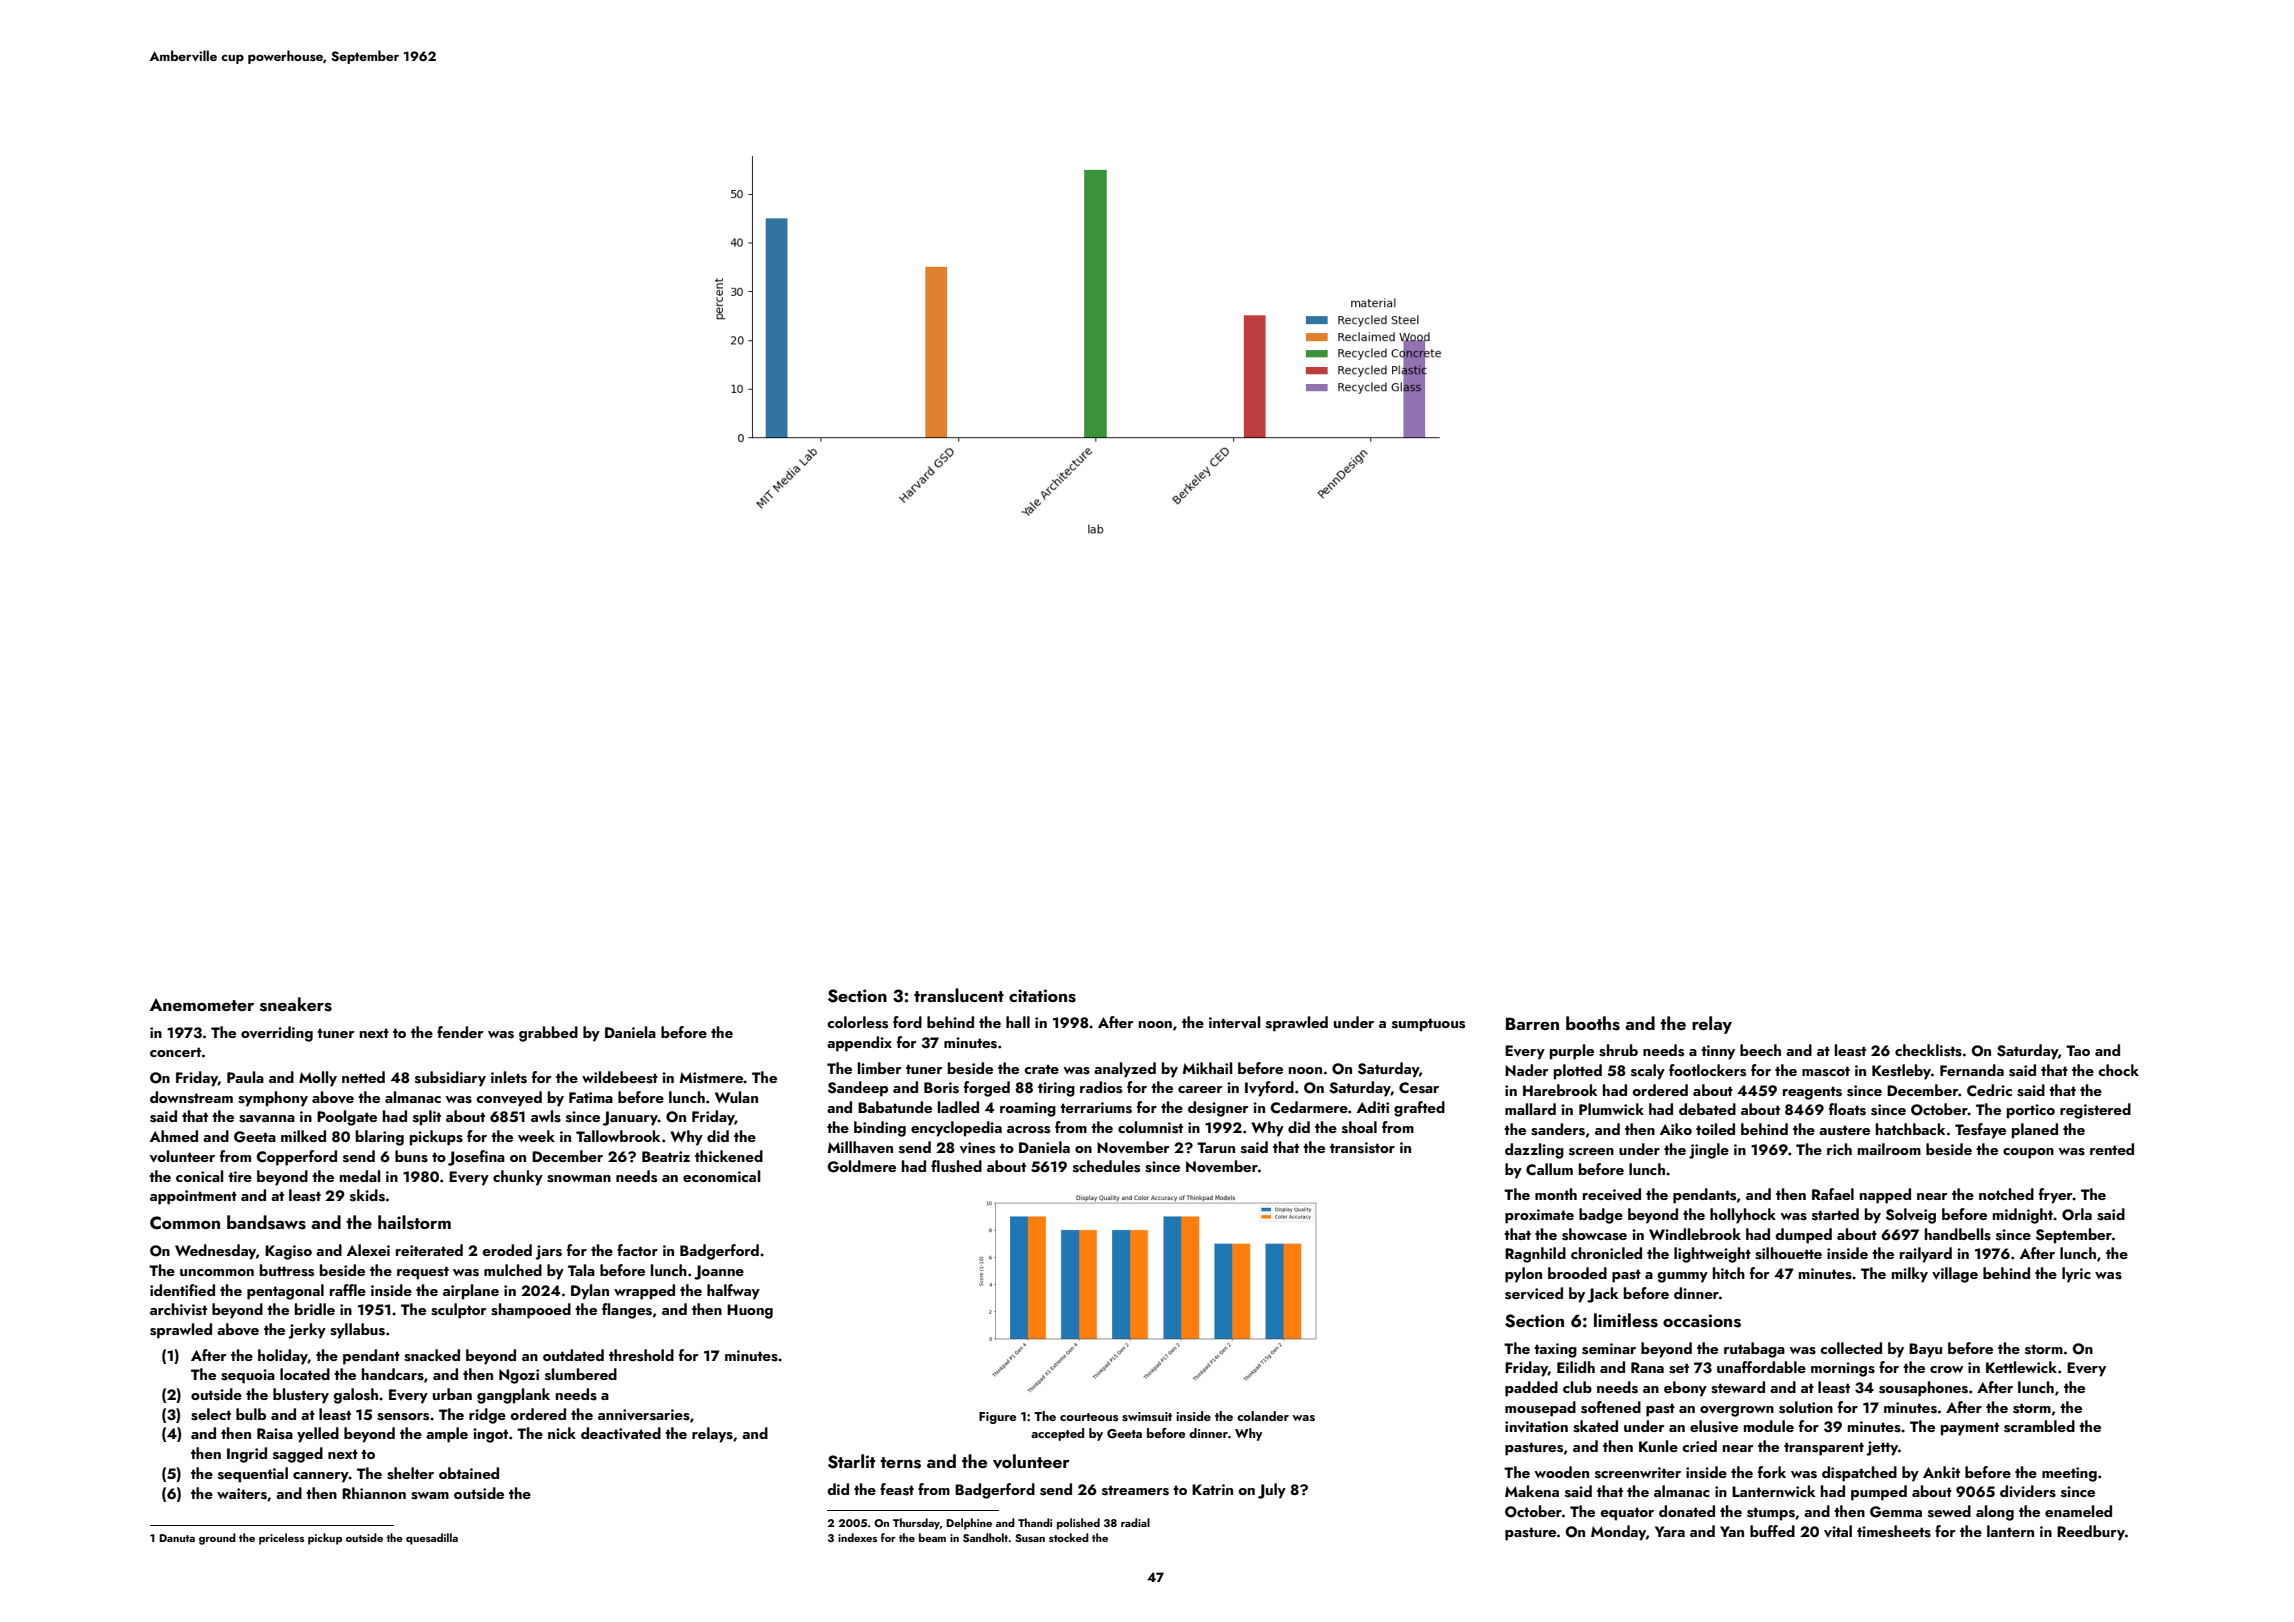  I want to click on citations, so click(1042, 996).
